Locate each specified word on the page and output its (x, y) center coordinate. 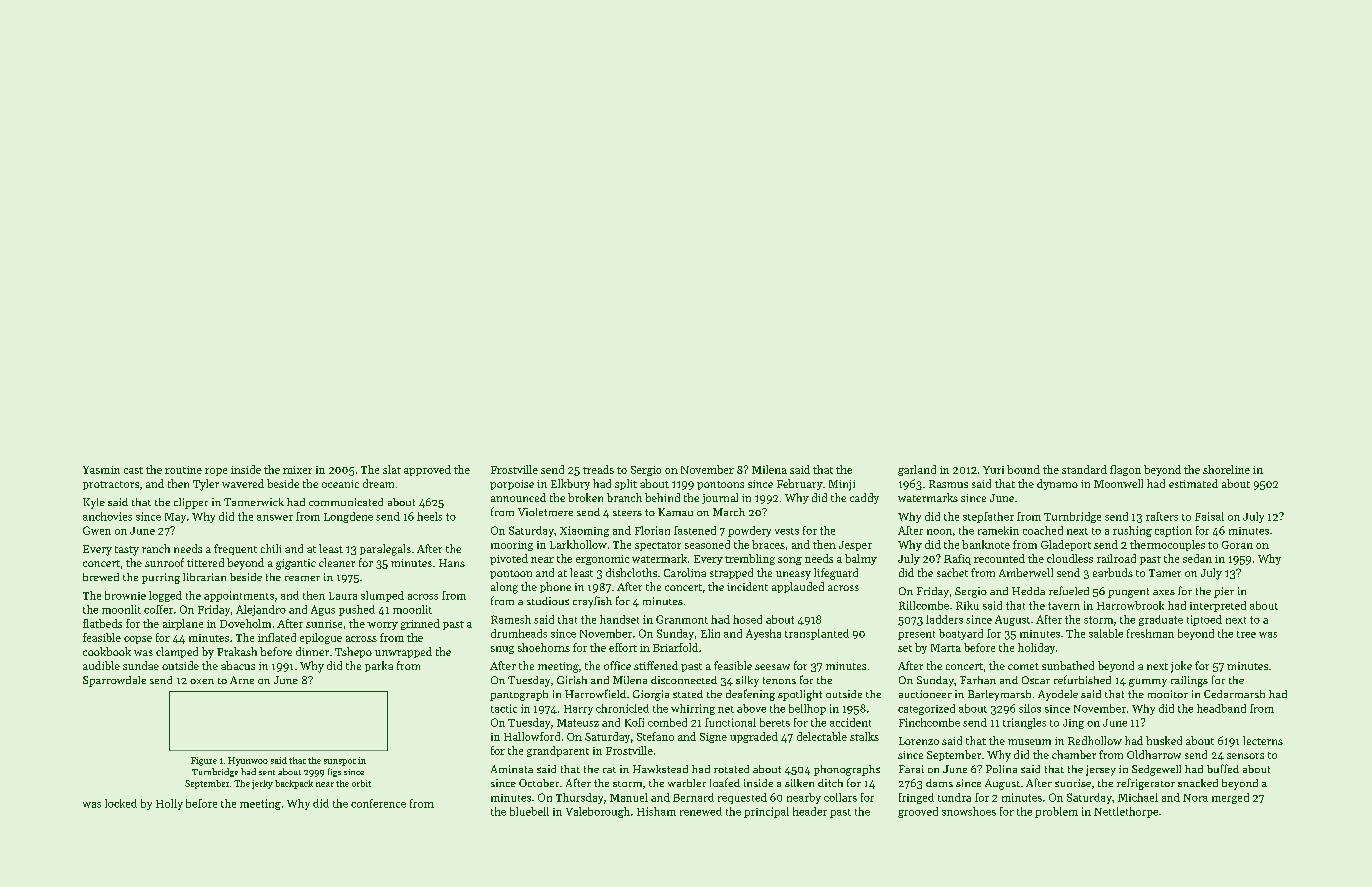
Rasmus (948, 484)
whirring (693, 709)
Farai (911, 769)
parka (379, 666)
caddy (864, 498)
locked (121, 803)
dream (378, 483)
